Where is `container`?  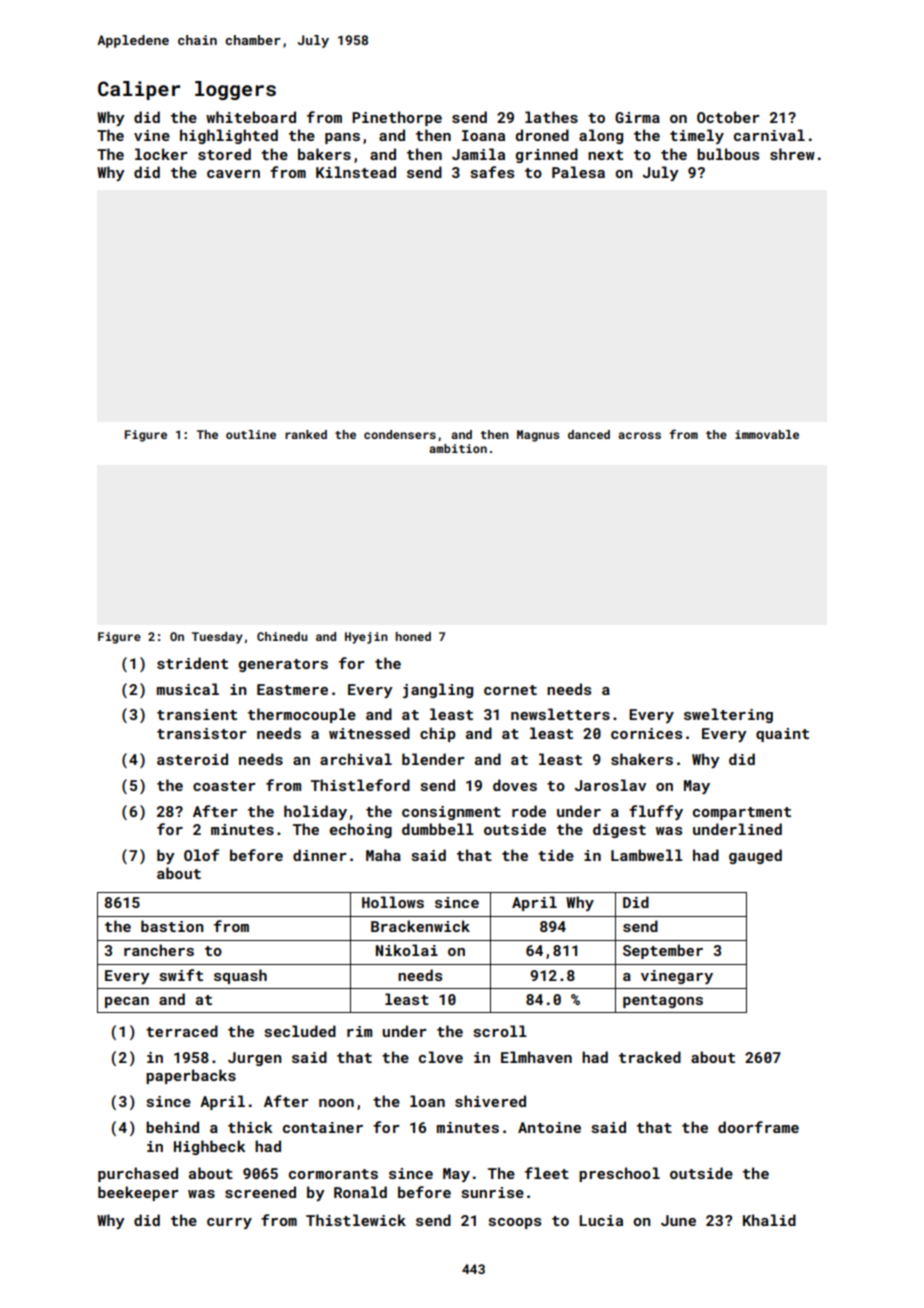 container is located at coordinates (323, 1127).
